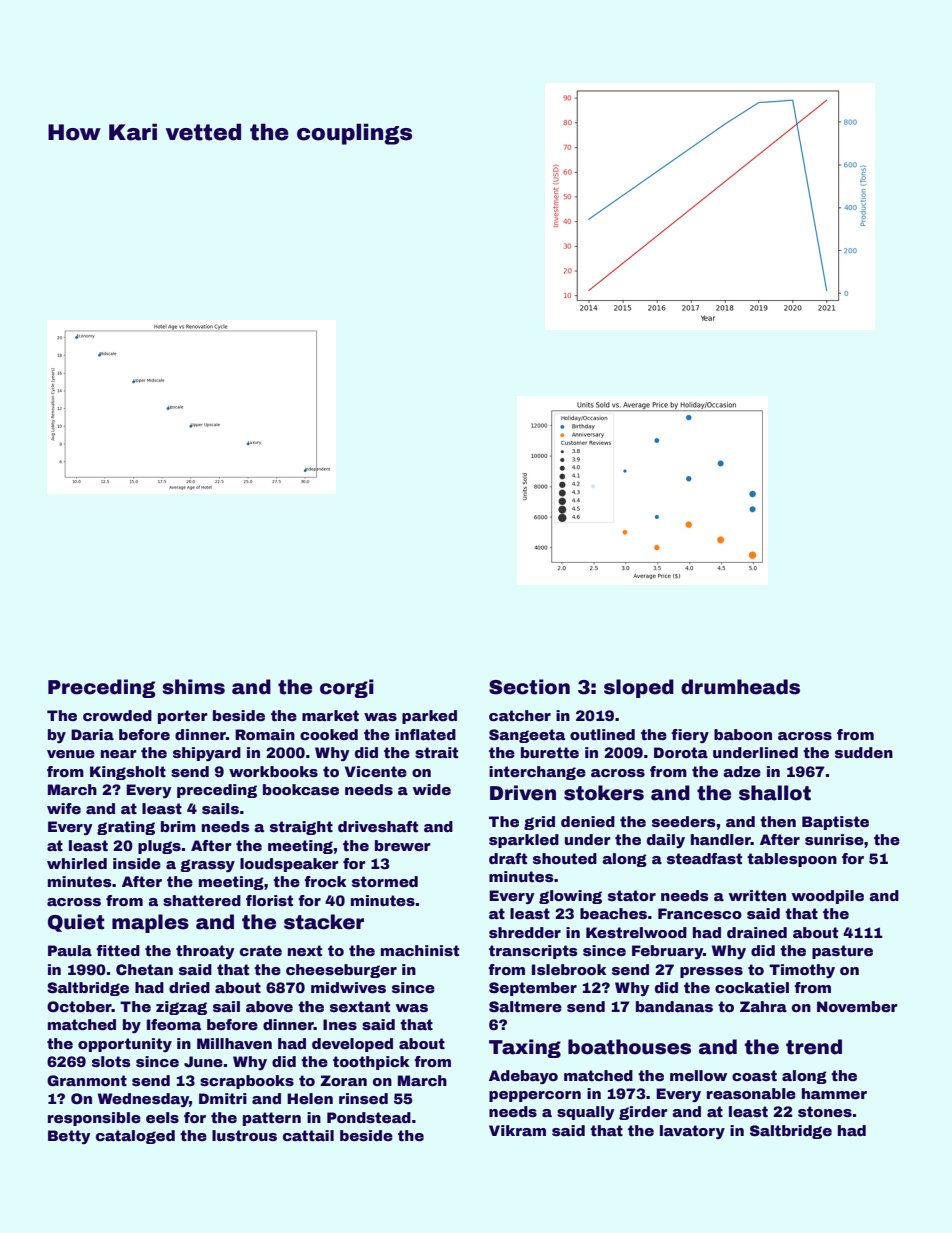 The width and height of the screenshot is (952, 1233). I want to click on sloped, so click(639, 688).
